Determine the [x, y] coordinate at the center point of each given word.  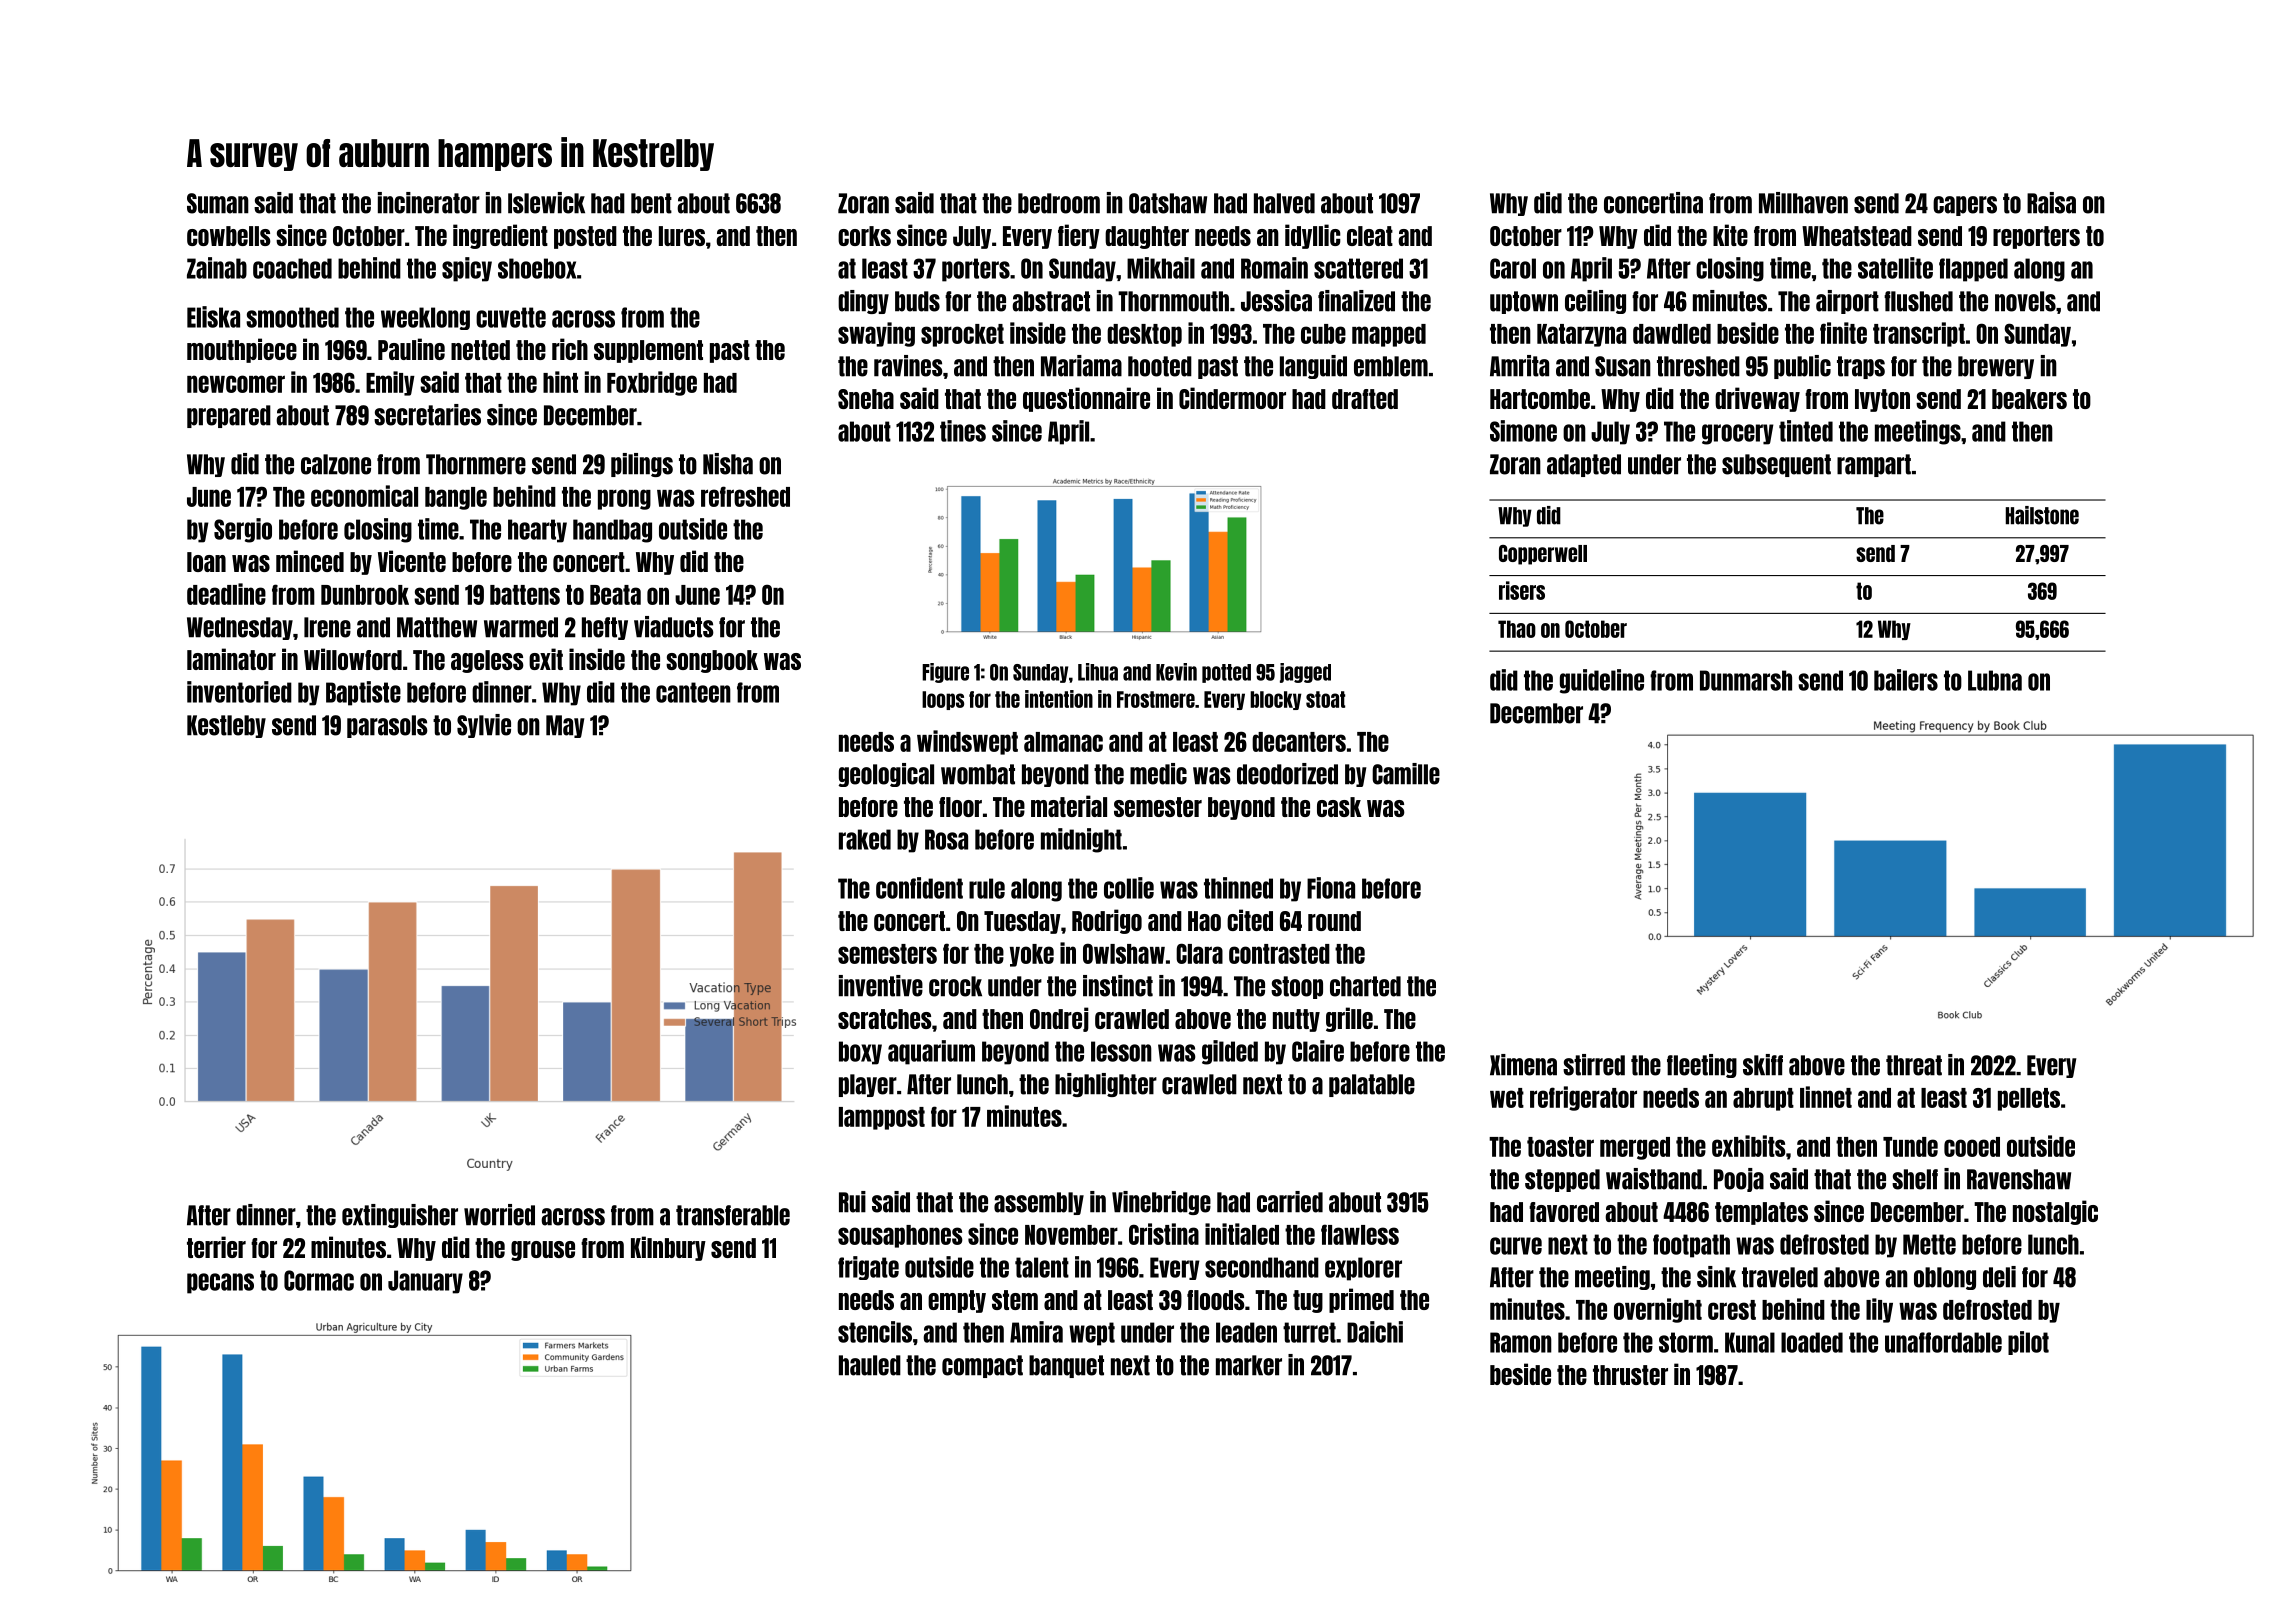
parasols [387, 726]
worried [499, 1215]
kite [1730, 235]
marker [1249, 1365]
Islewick [546, 203]
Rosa [946, 839]
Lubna [1995, 680]
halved [1284, 203]
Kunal [1750, 1342]
